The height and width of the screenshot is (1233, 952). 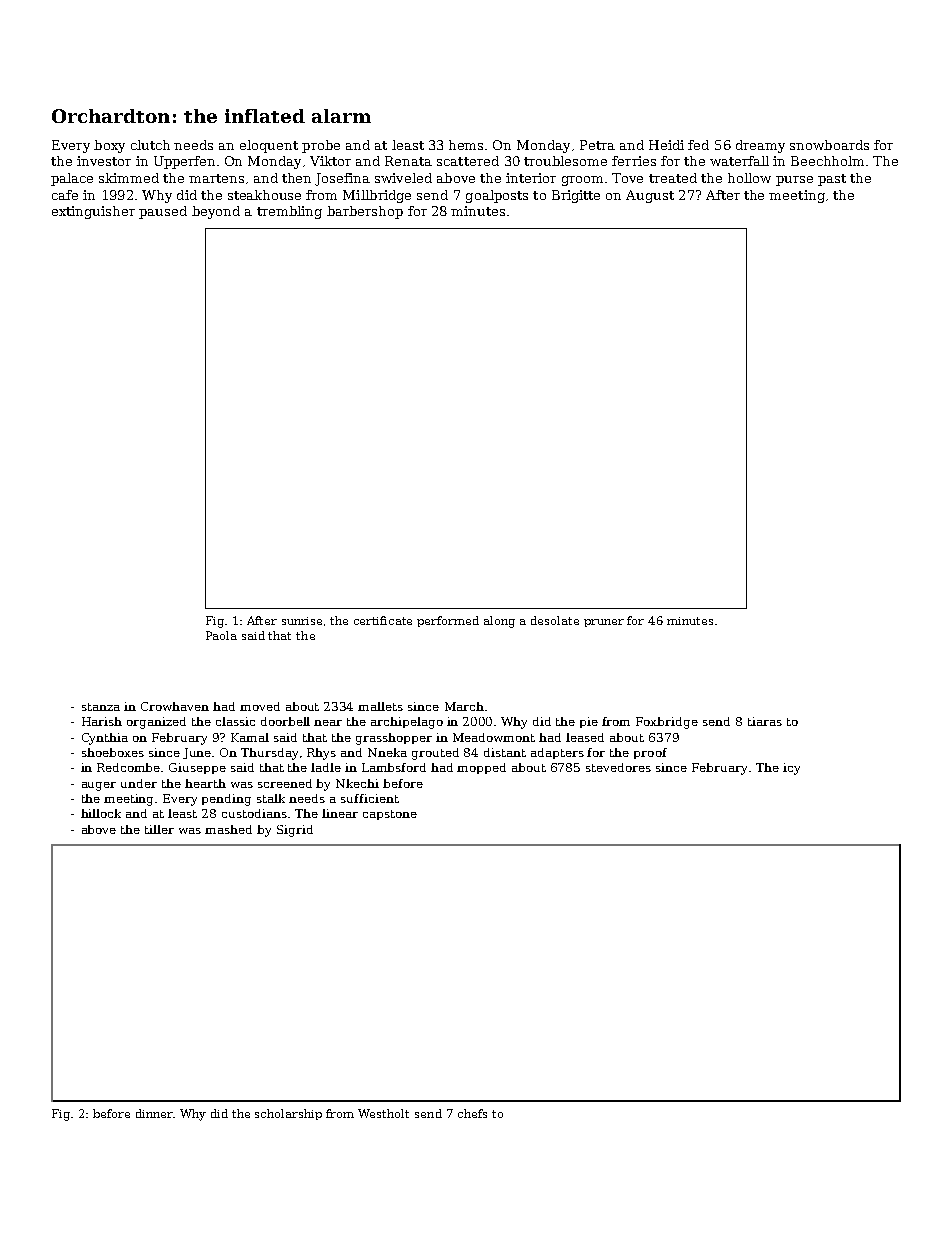 I want to click on shoeboxes, so click(x=113, y=752).
